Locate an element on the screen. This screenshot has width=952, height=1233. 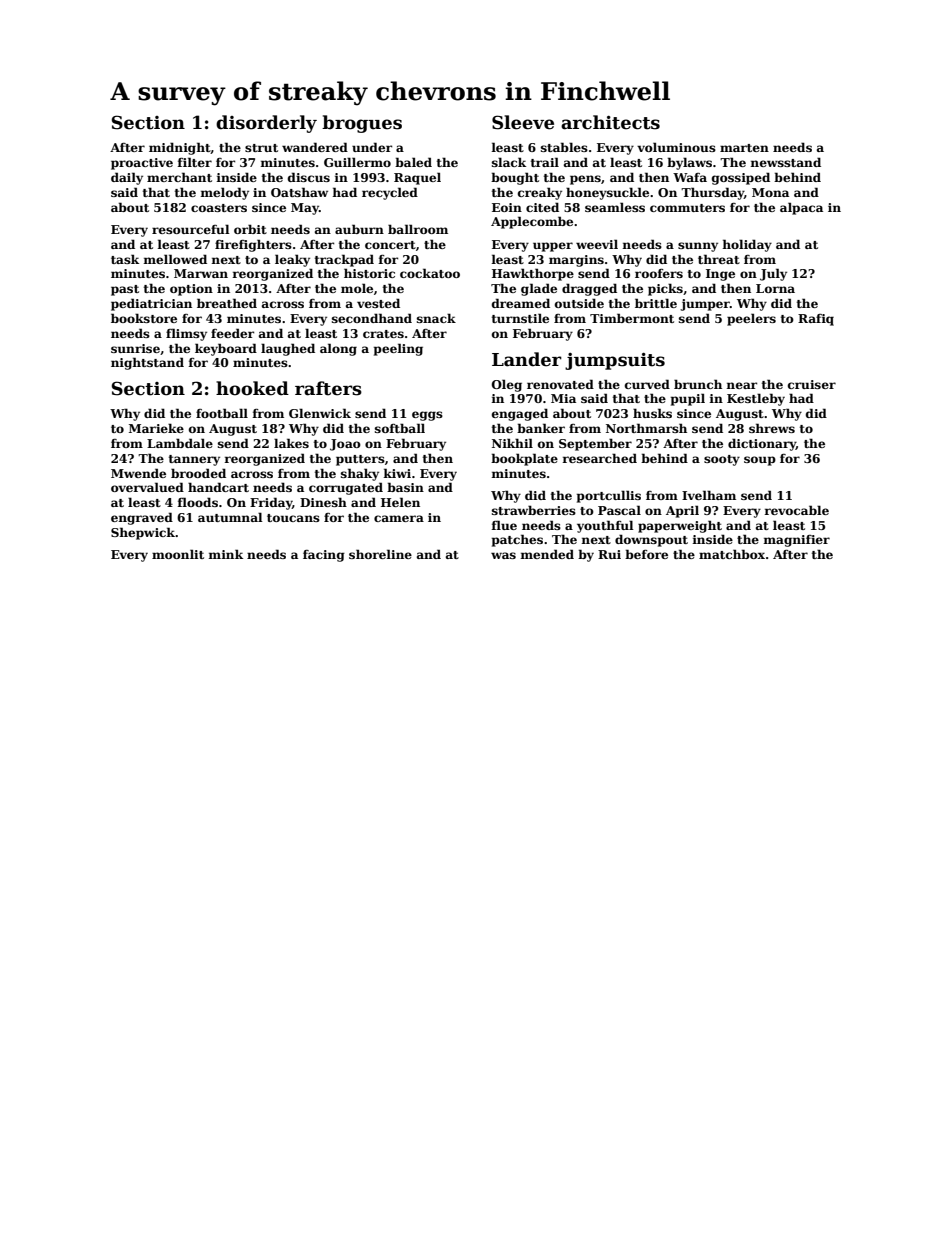
Glenwick is located at coordinates (320, 413).
